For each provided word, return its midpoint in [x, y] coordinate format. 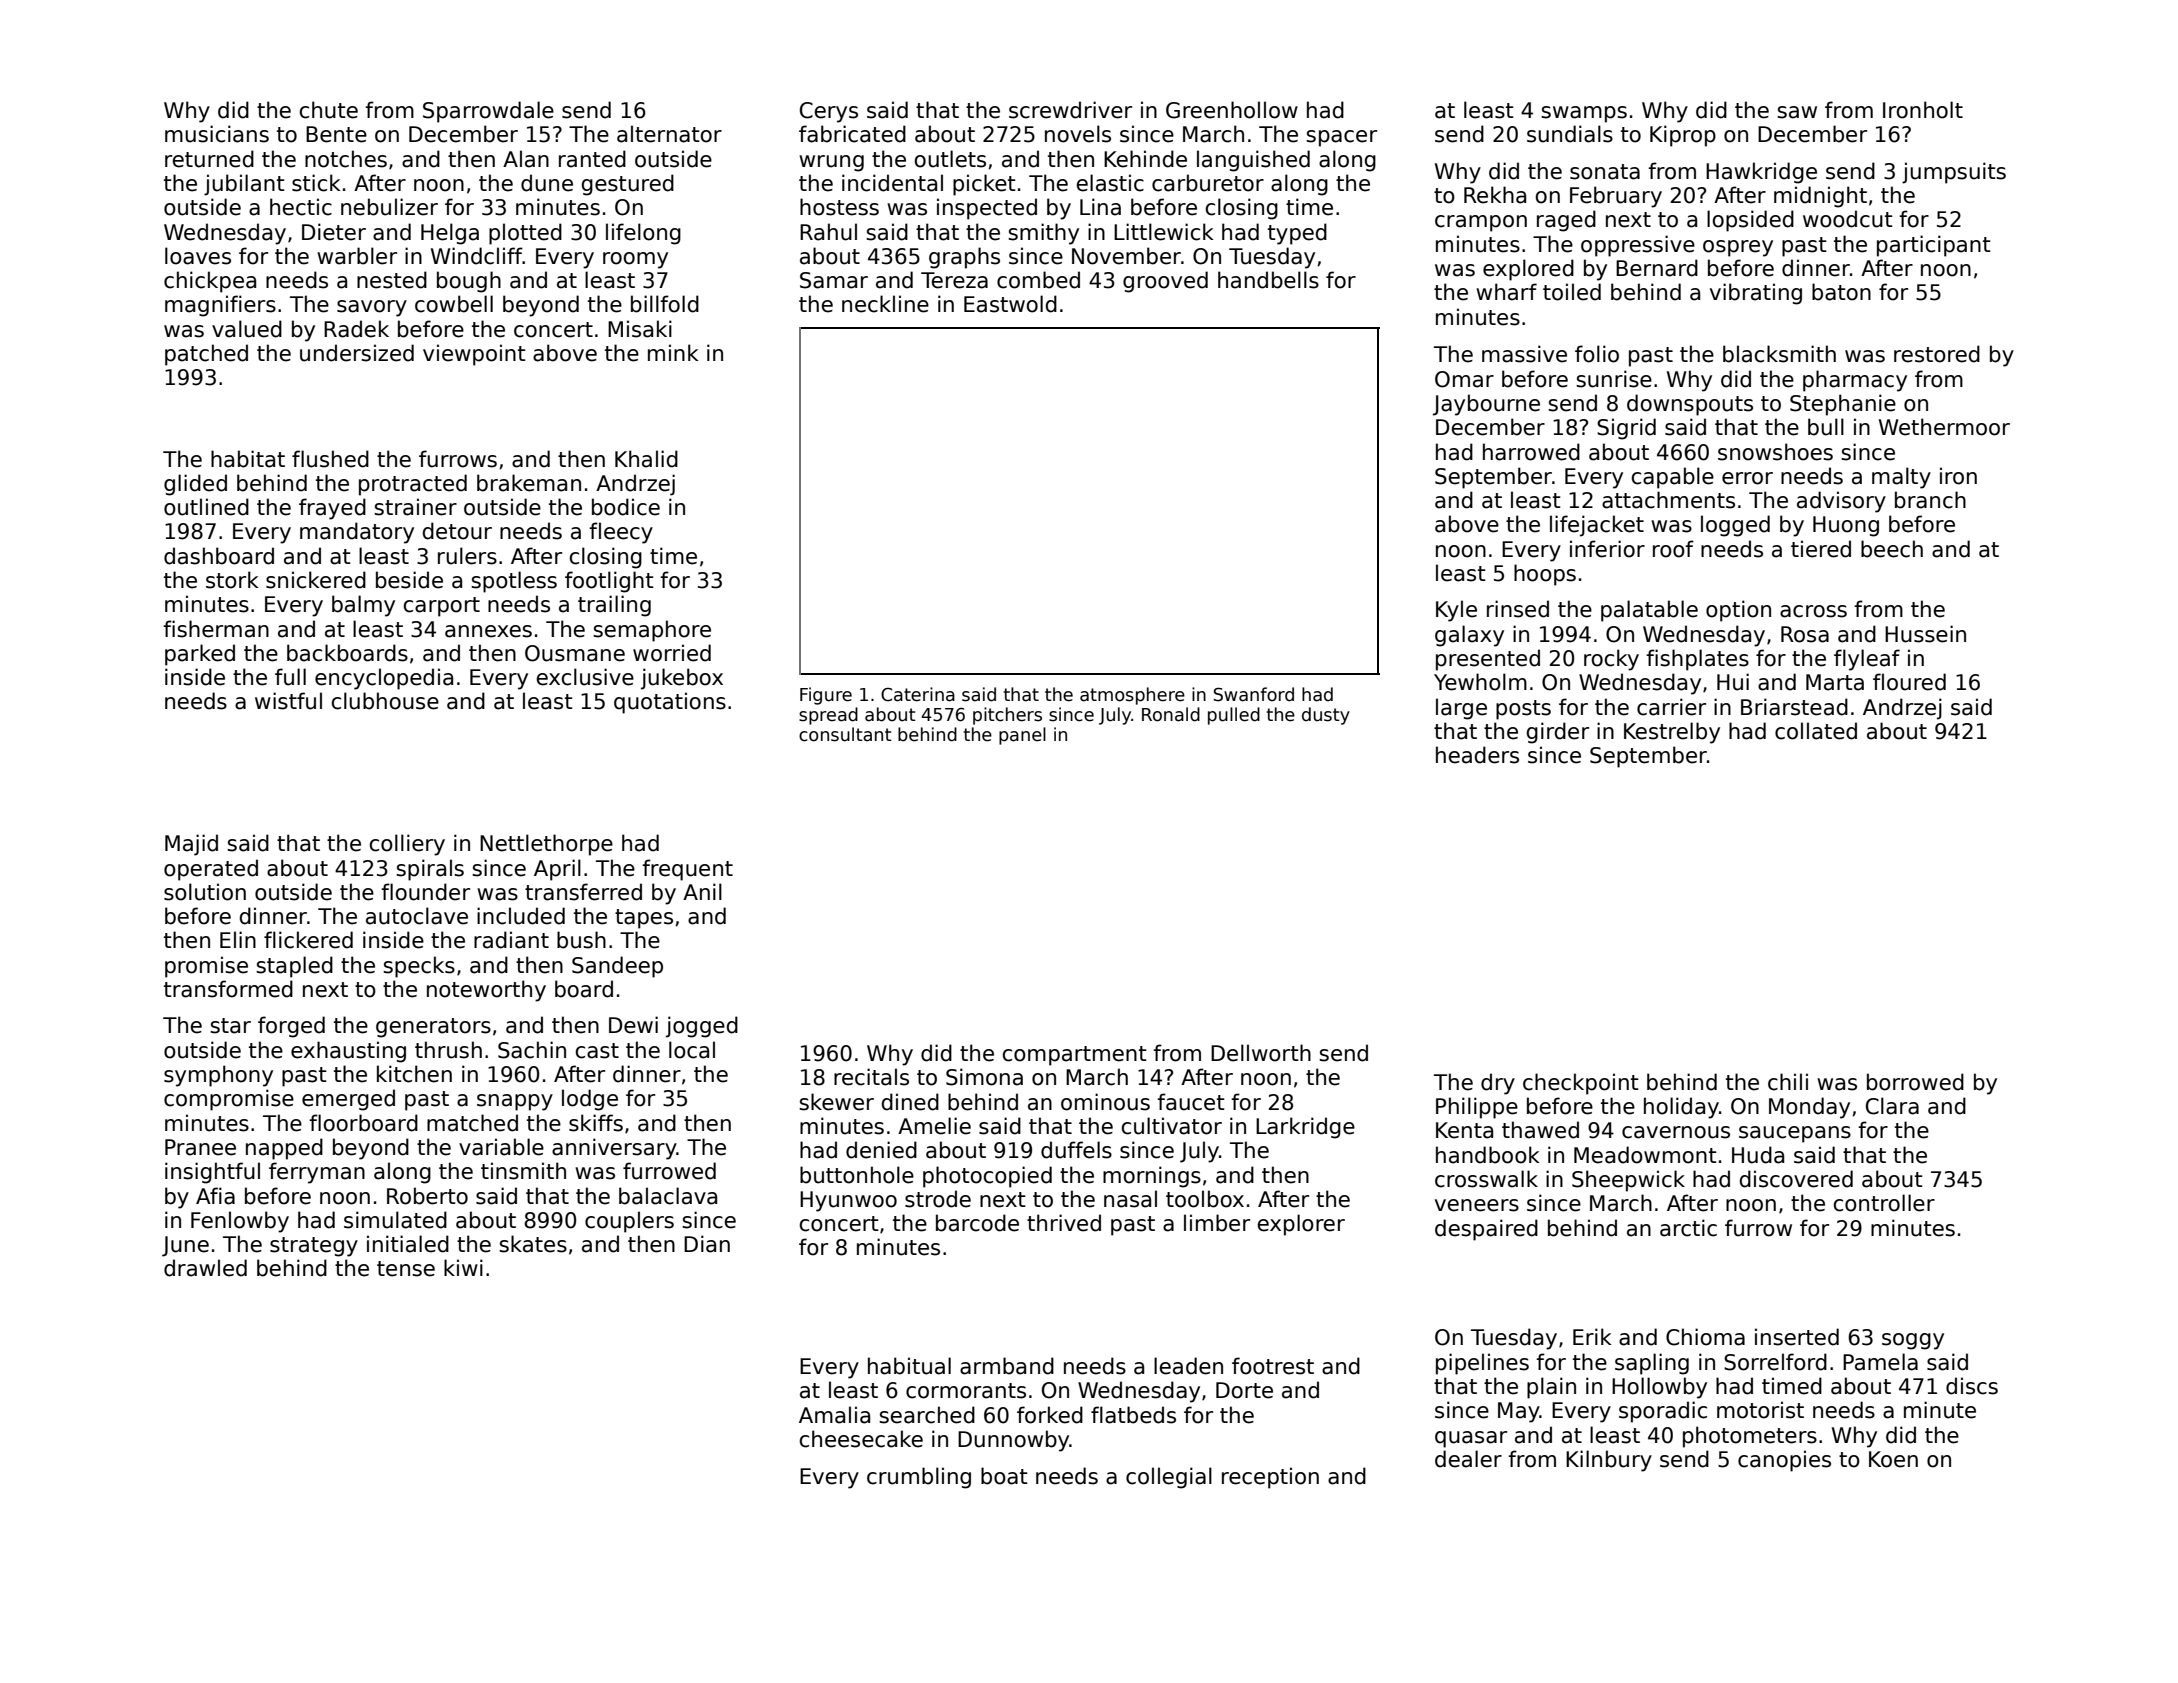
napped [284, 1149]
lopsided [1750, 221]
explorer [1301, 1225]
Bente [336, 134]
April [557, 870]
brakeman [529, 483]
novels [1078, 134]
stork [232, 580]
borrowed [1915, 1082]
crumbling [919, 1478]
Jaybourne [1486, 405]
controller [1884, 1203]
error [1747, 478]
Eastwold [1010, 304]
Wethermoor [1944, 427]
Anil [702, 891]
